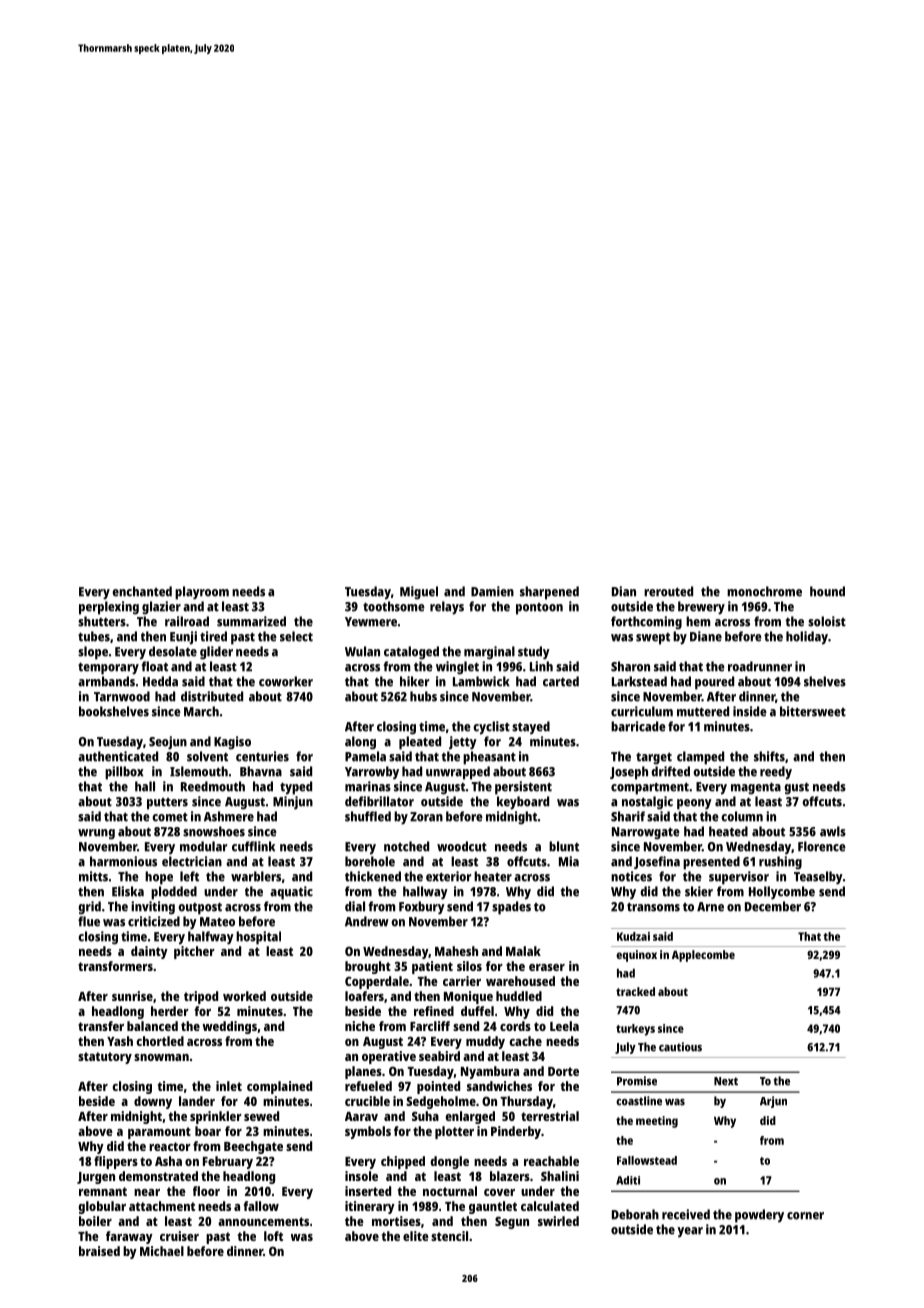 Image resolution: width=924 pixels, height=1308 pixels. What do you see at coordinates (489, 758) in the image?
I see `pheasant` at bounding box center [489, 758].
